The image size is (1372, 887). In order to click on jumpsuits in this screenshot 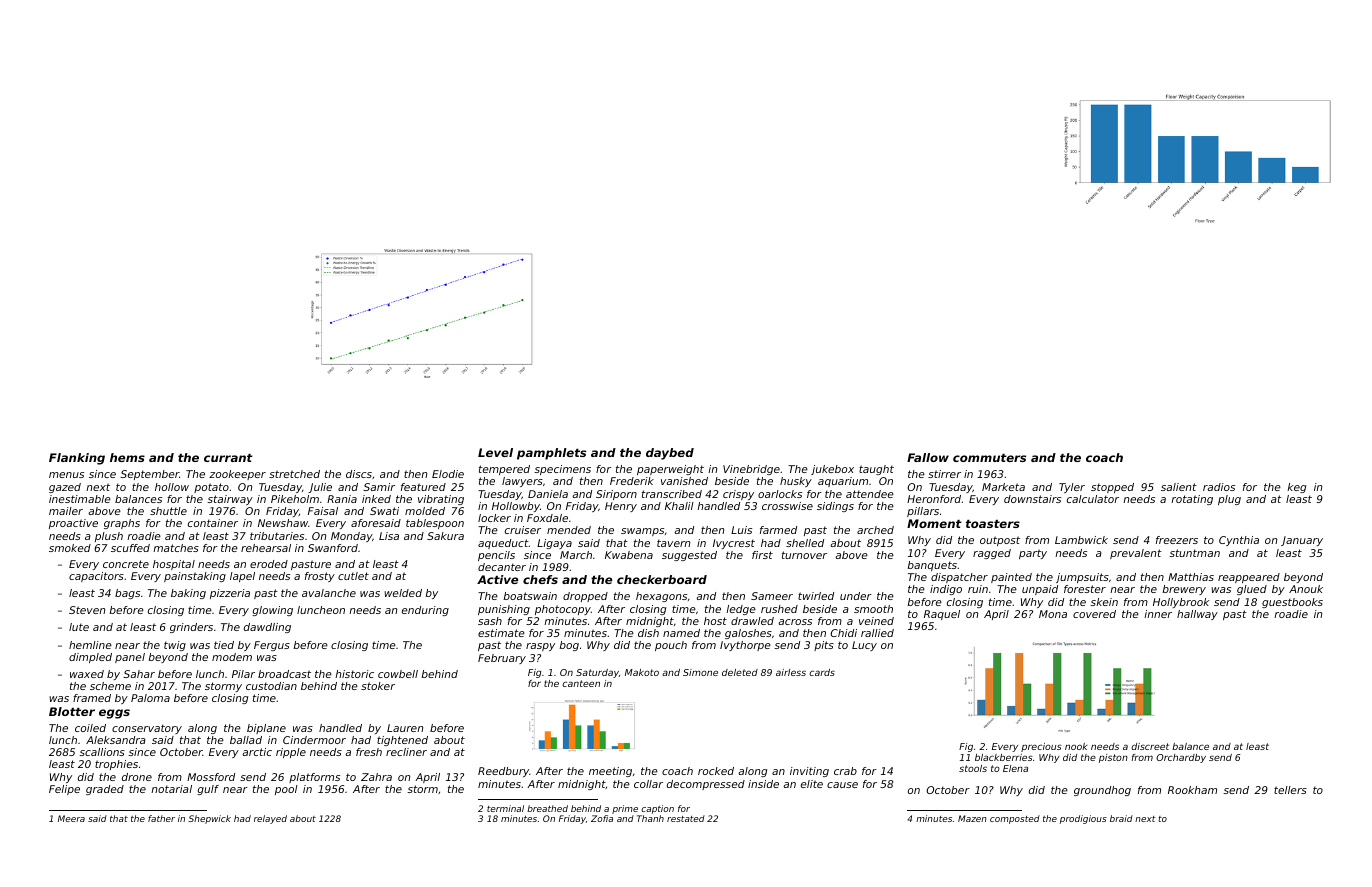, I will do `click(1082, 578)`.
